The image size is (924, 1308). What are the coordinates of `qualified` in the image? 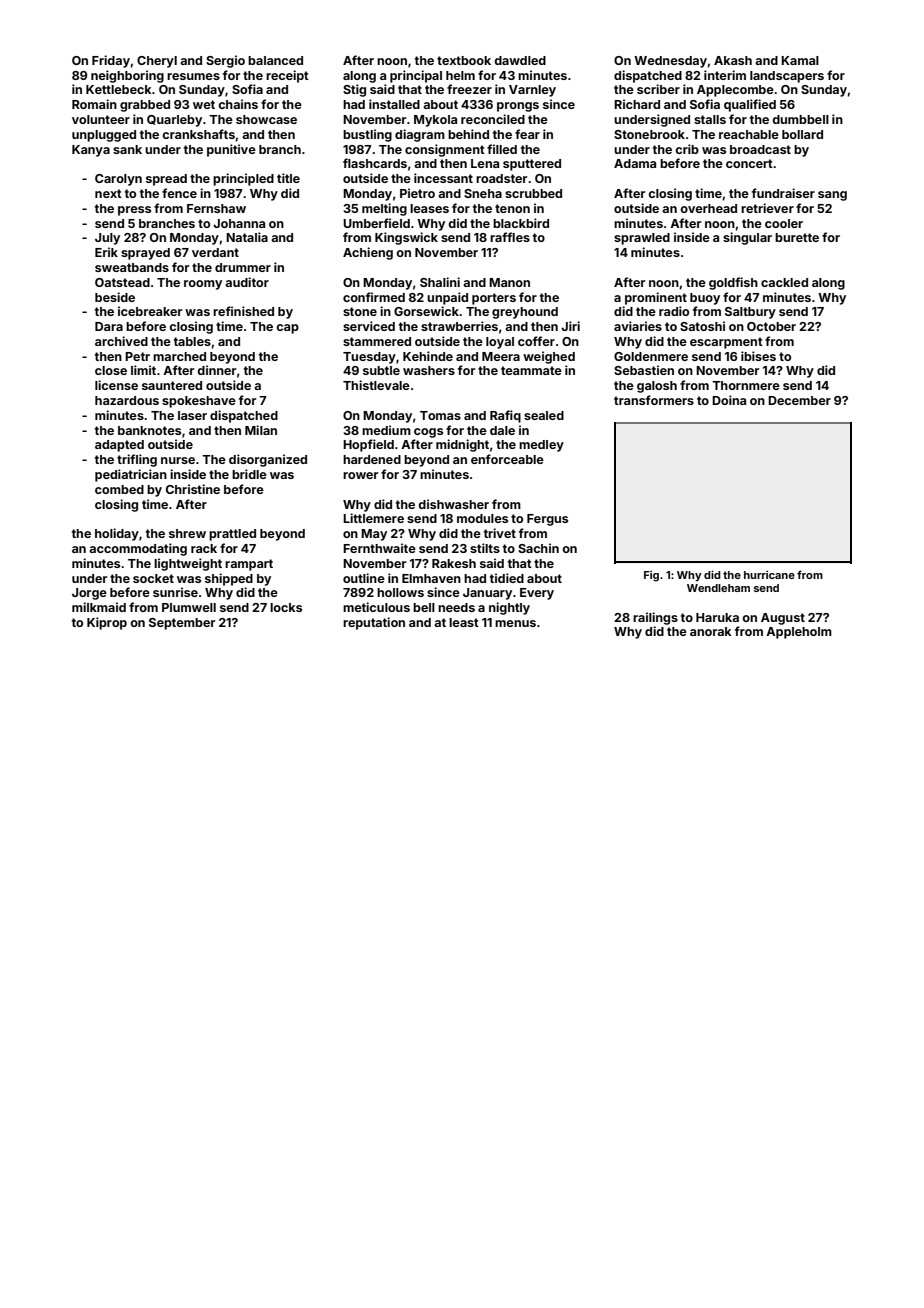 It's located at (750, 105).
